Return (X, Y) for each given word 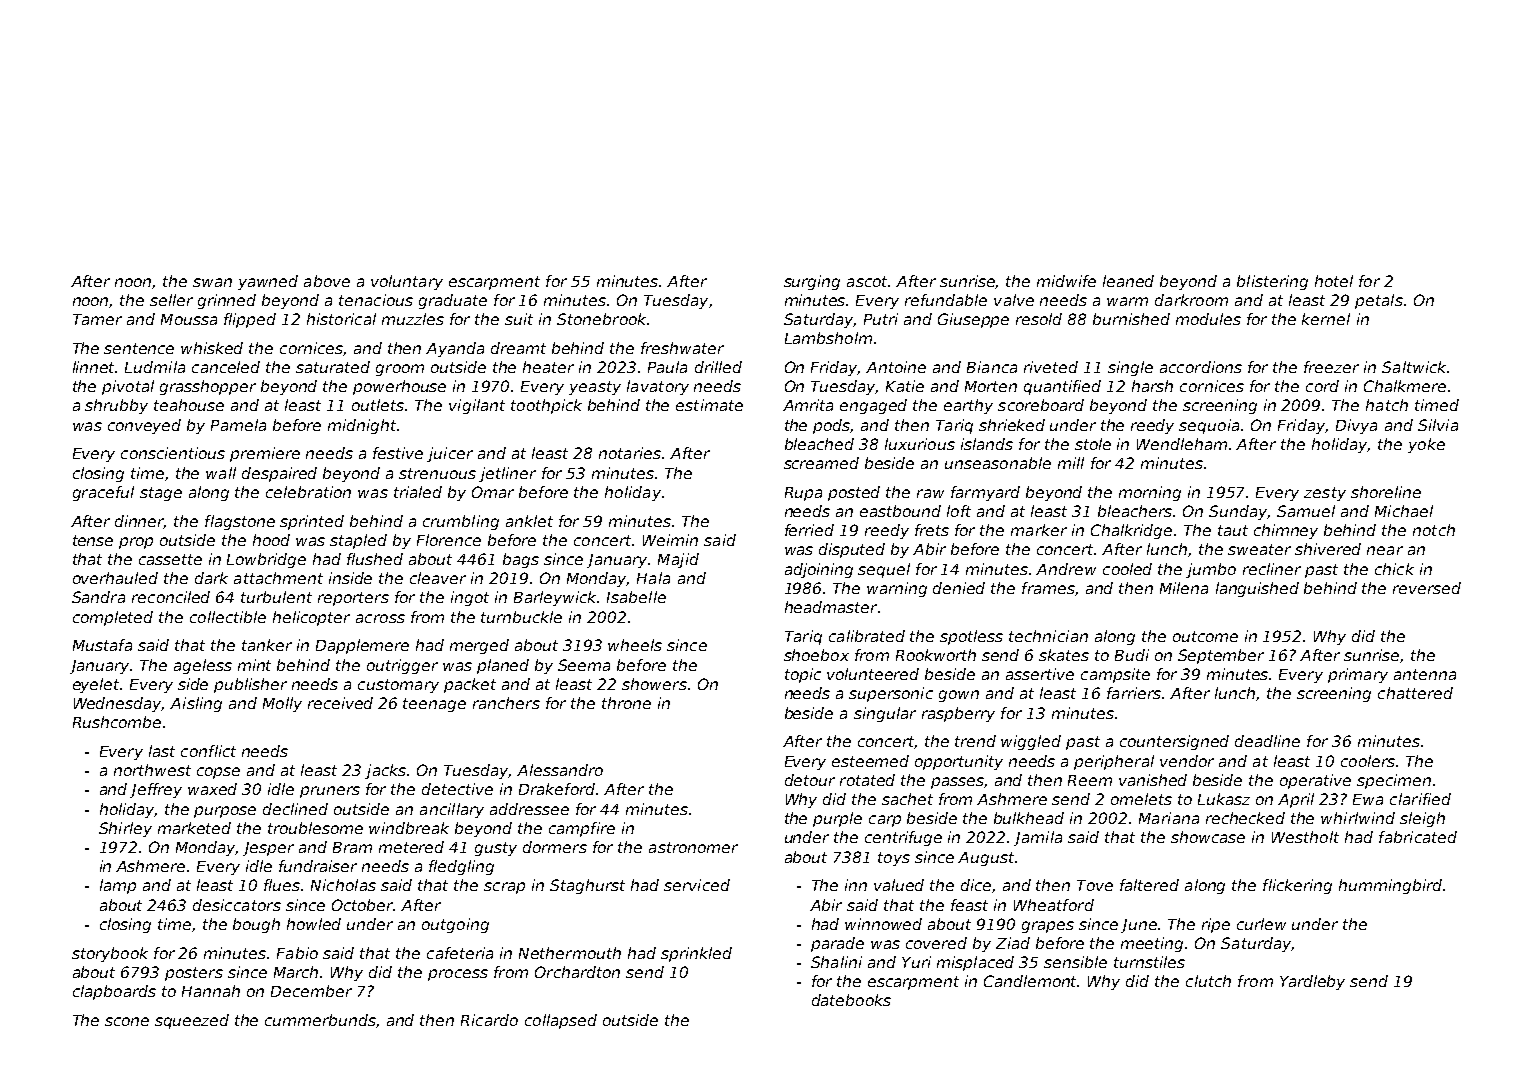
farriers (1134, 693)
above (327, 281)
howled (314, 924)
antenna (1425, 674)
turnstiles (1149, 962)
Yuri (916, 962)
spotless (971, 637)
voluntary (407, 282)
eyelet (96, 685)
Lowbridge (266, 560)
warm (1127, 301)
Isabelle (636, 597)
